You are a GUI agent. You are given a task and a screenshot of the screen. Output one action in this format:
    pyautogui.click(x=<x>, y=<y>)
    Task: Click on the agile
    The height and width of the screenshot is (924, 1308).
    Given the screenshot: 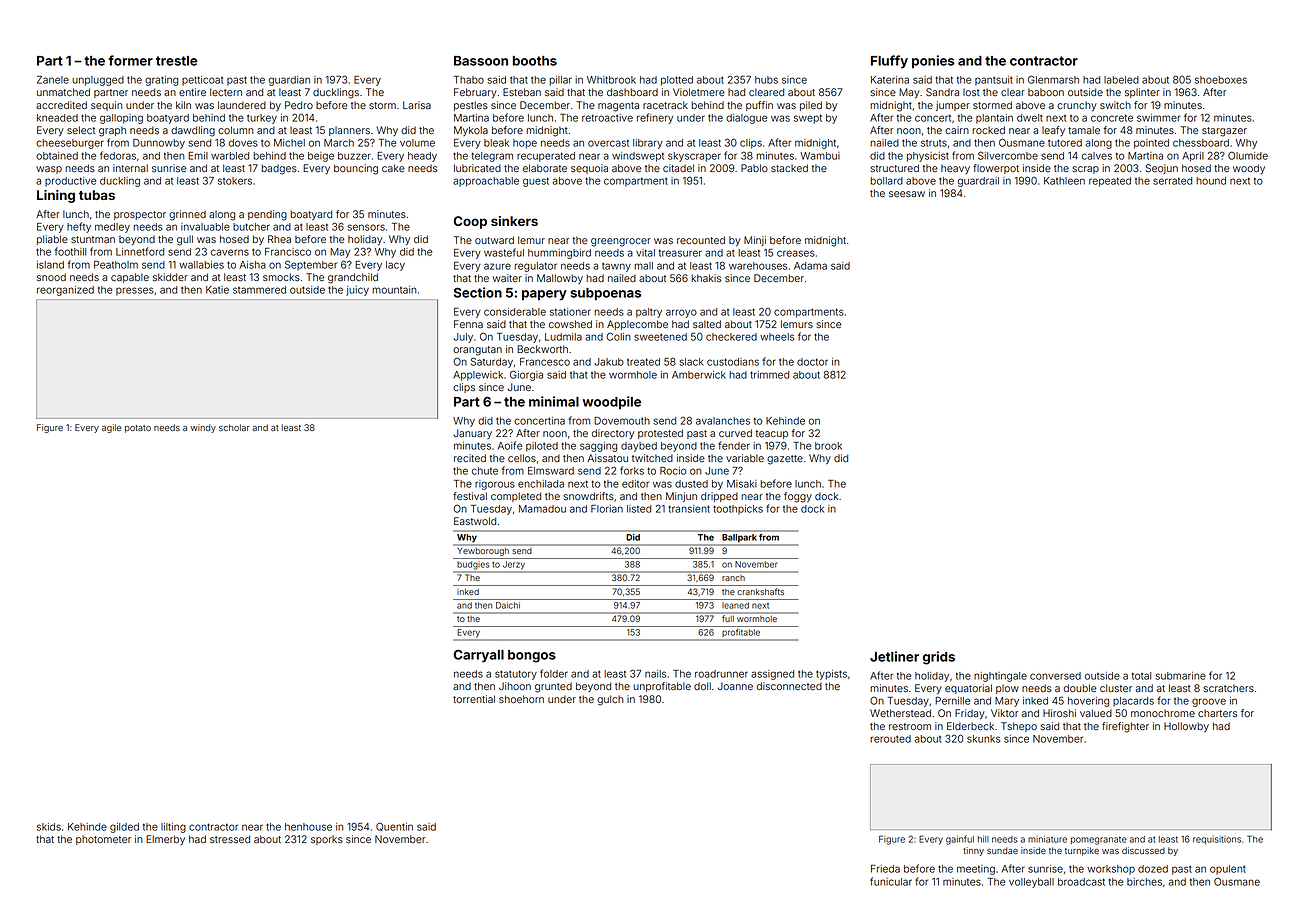 What is the action you would take?
    pyautogui.click(x=111, y=428)
